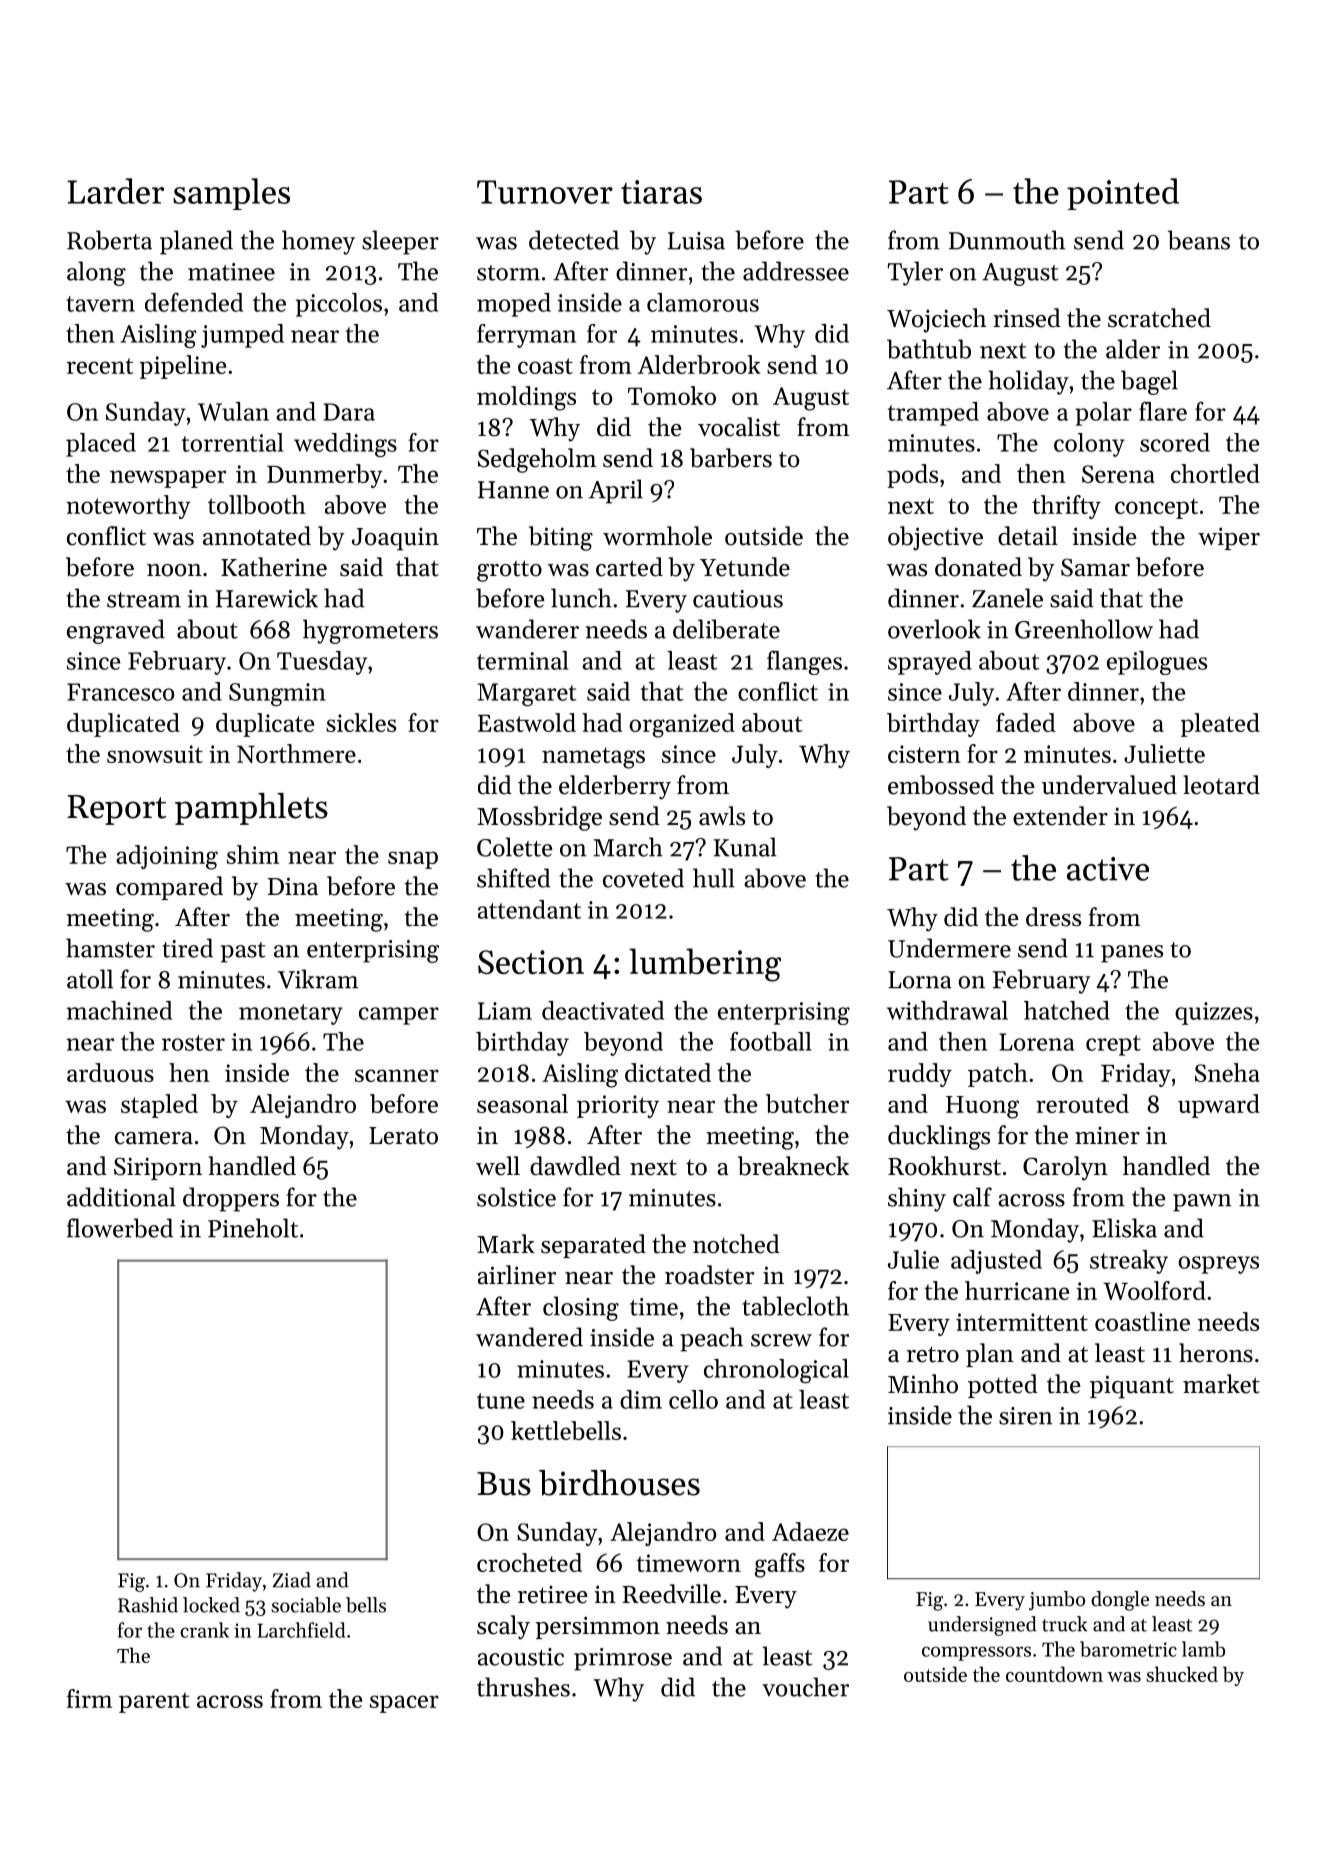  Describe the element at coordinates (770, 1041) in the document. I see `football` at that location.
